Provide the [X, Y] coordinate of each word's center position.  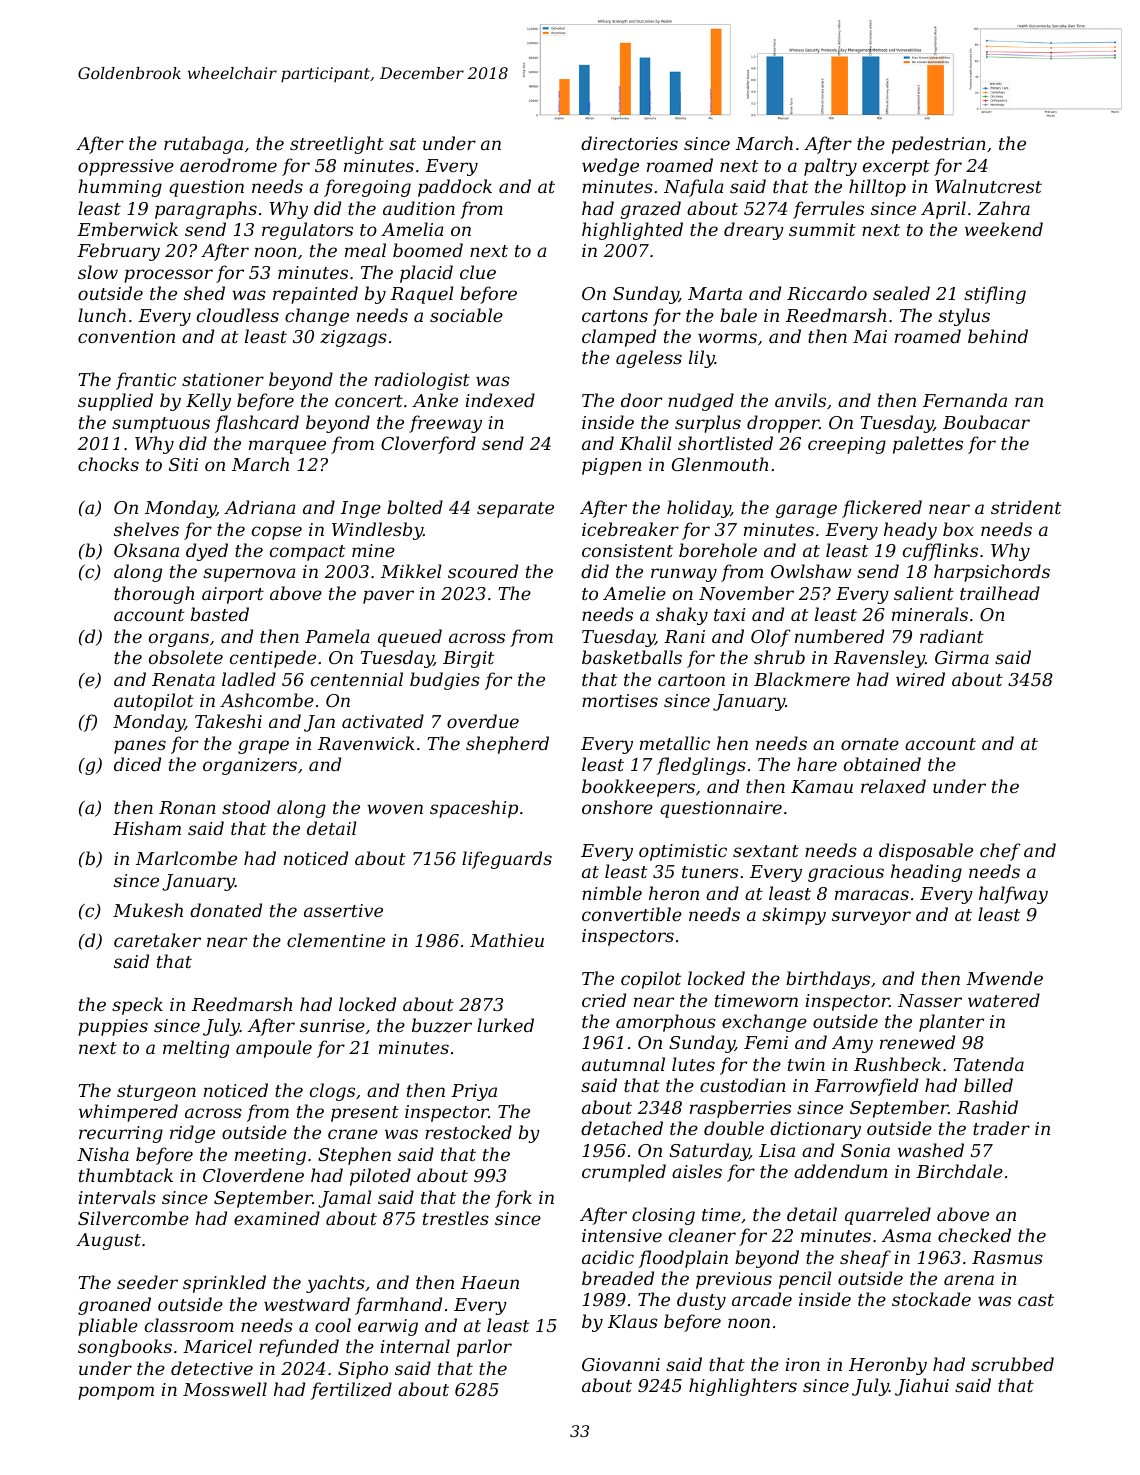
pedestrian [939, 145]
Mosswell [225, 1389]
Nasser [930, 1000]
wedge [610, 167]
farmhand [398, 1306]
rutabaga [203, 145]
